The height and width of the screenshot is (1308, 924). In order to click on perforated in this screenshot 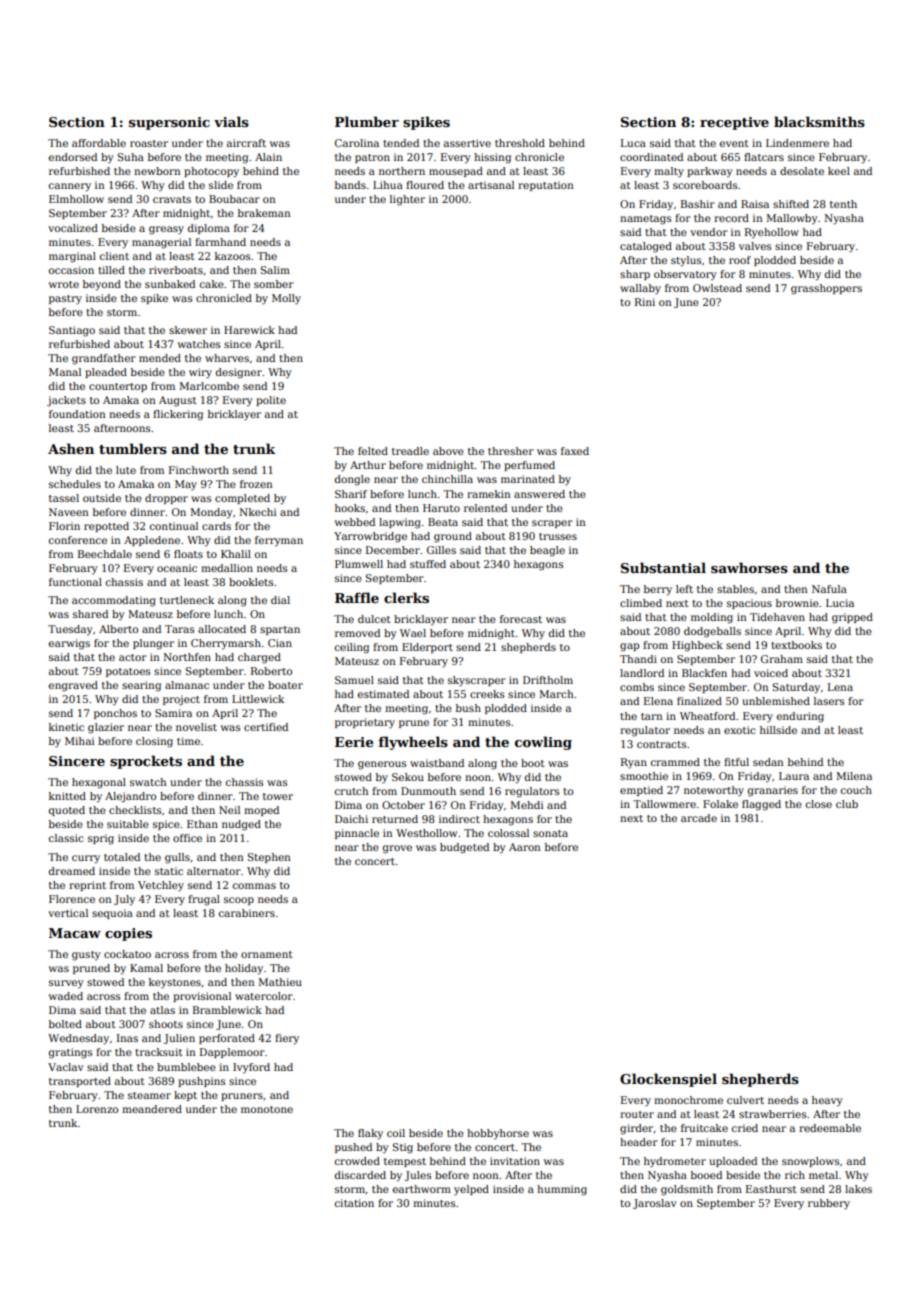, I will do `click(227, 1039)`.
